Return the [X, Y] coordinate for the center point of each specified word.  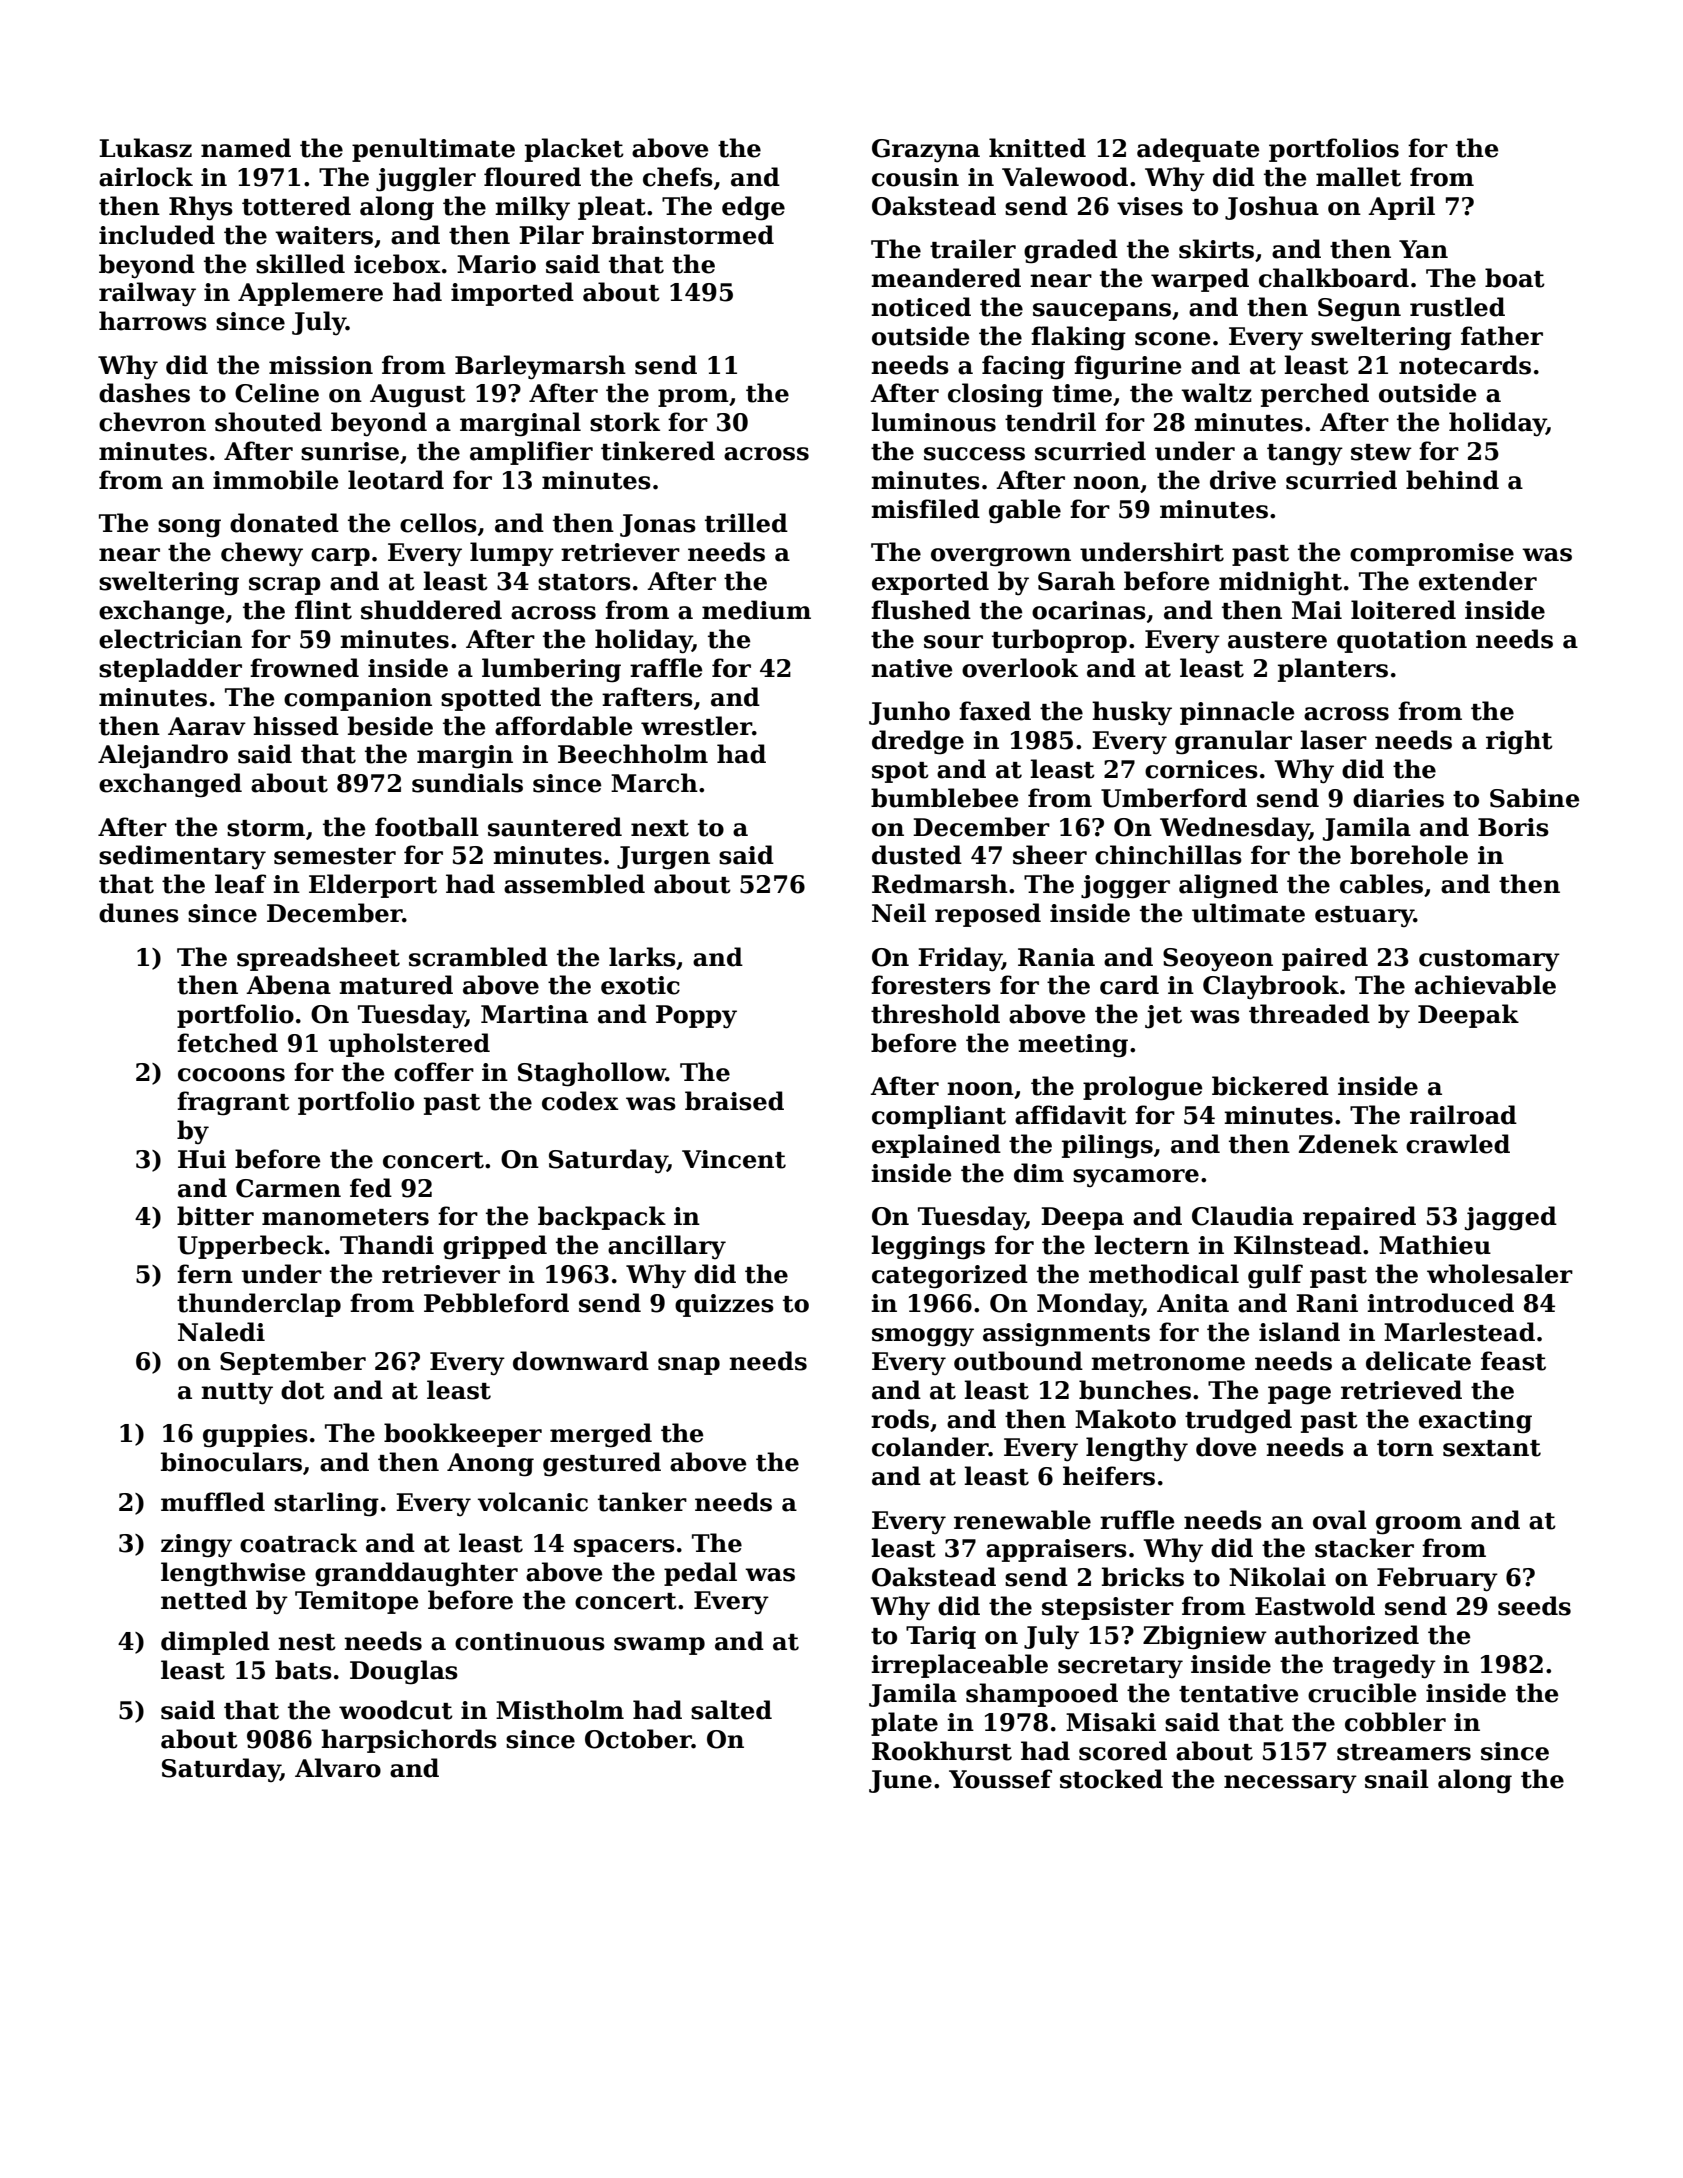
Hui [202, 1159]
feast [1513, 1361]
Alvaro [338, 1768]
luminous [933, 422]
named [246, 148]
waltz [1216, 393]
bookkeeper [463, 1435]
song [189, 528]
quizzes [724, 1305]
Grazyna [926, 151]
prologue [1143, 1088]
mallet [1358, 177]
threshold [935, 1014]
